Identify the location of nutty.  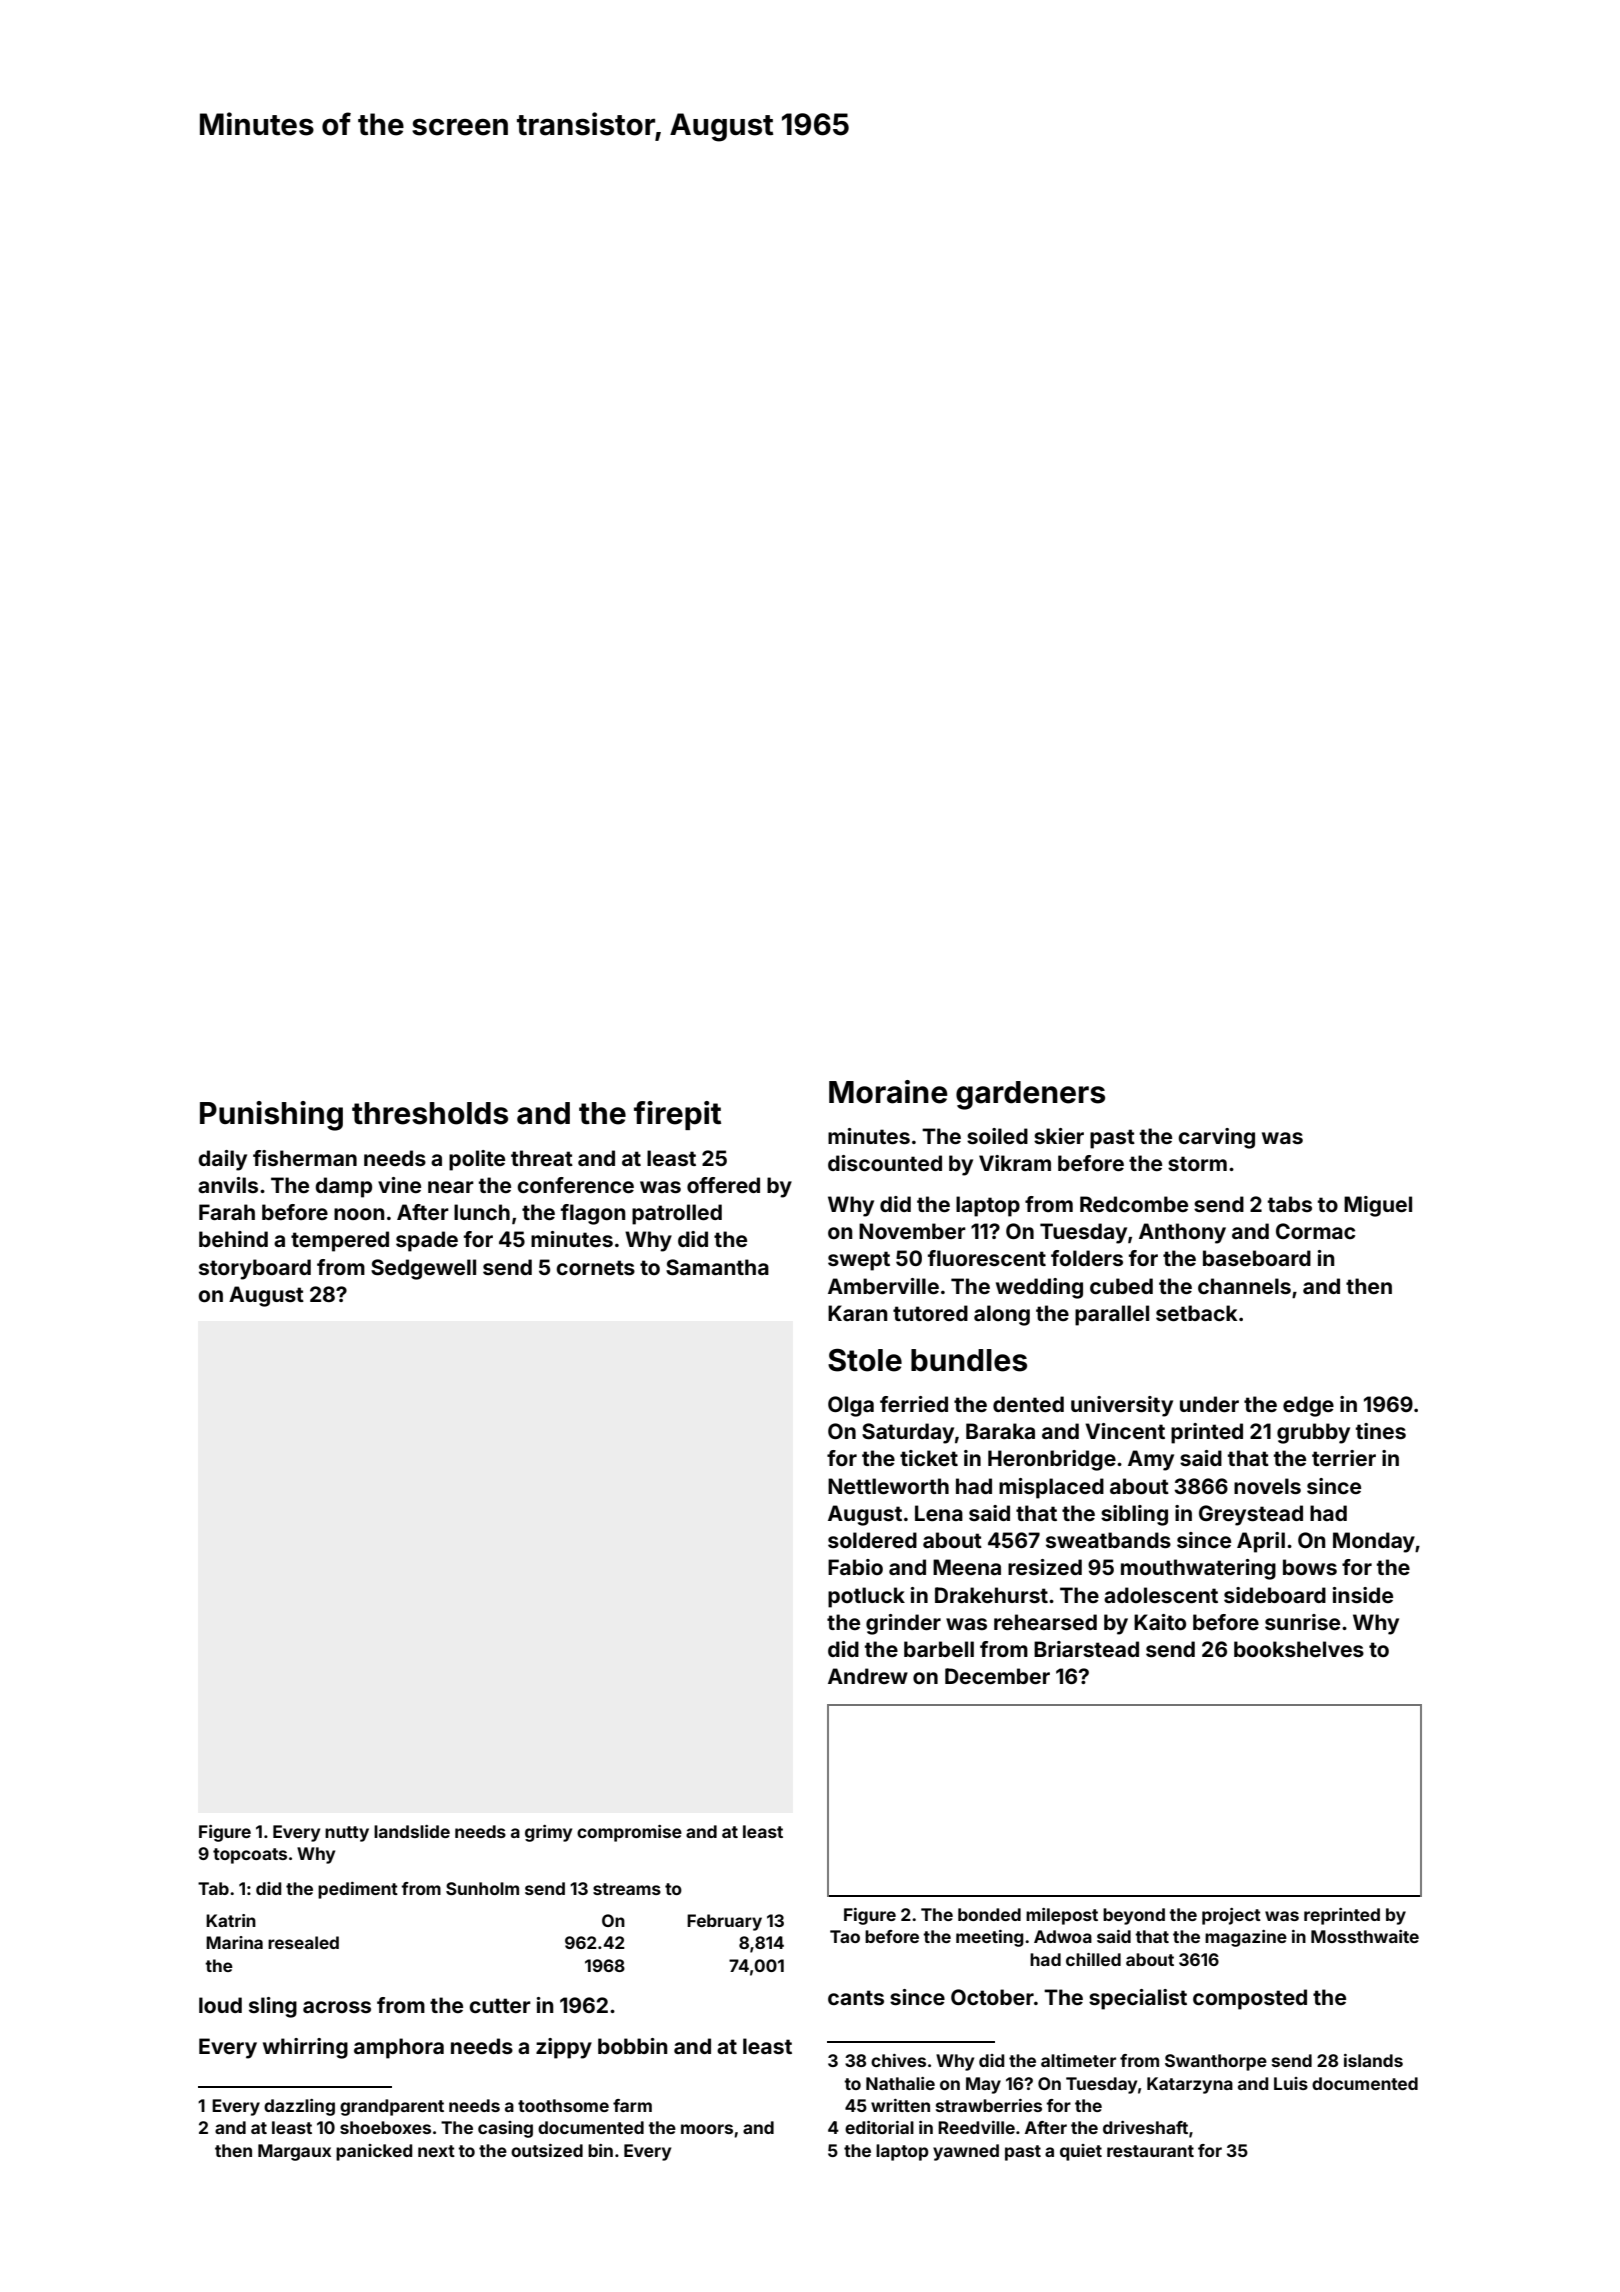
(347, 1834).
